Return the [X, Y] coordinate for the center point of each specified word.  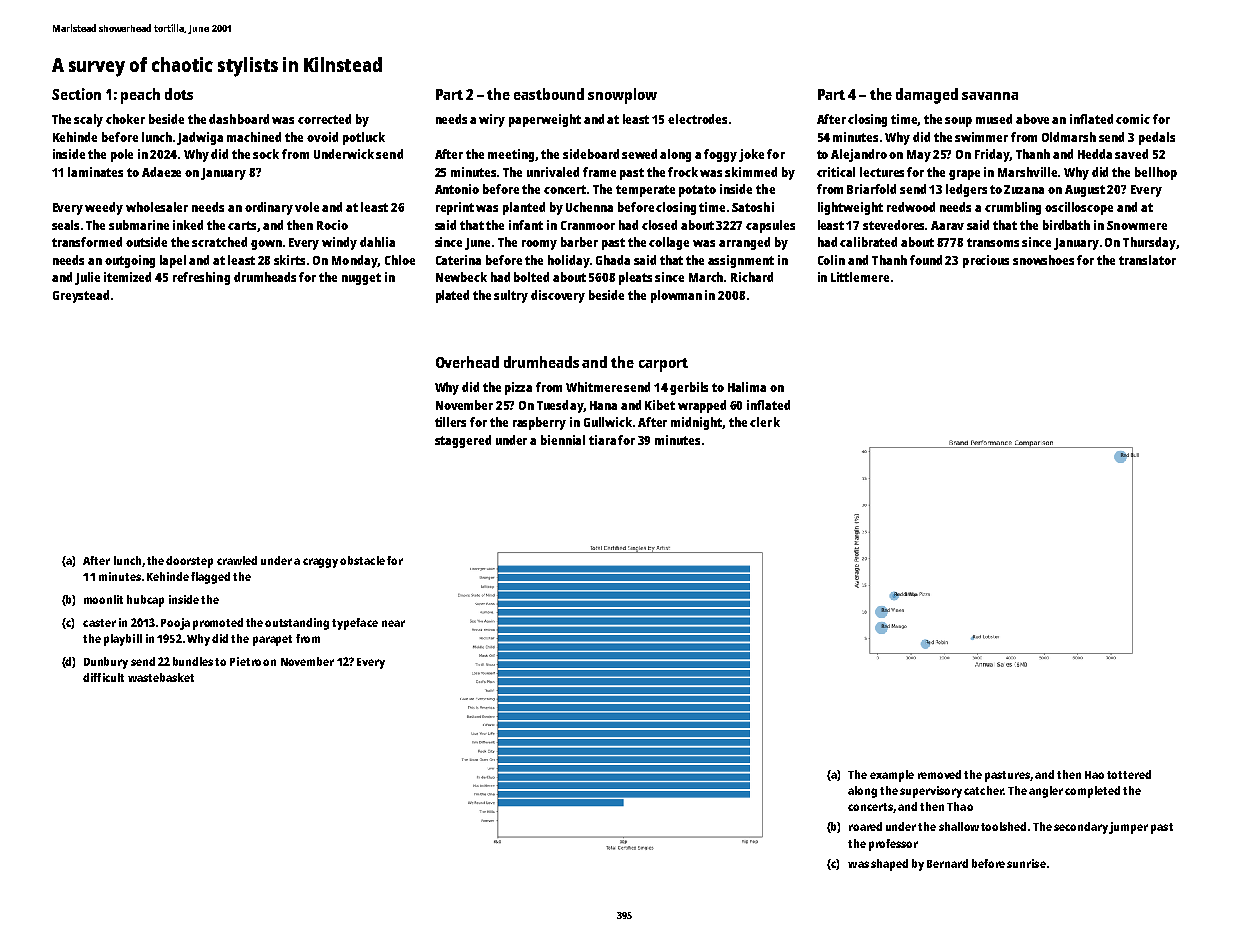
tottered [1129, 774]
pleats [635, 278]
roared [865, 826]
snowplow [622, 96]
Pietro [245, 661]
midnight [697, 423]
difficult [103, 677]
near [393, 623]
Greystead [81, 296]
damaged [927, 96]
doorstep [189, 562]
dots [179, 94]
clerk [765, 422]
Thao [960, 806]
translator [1147, 260]
